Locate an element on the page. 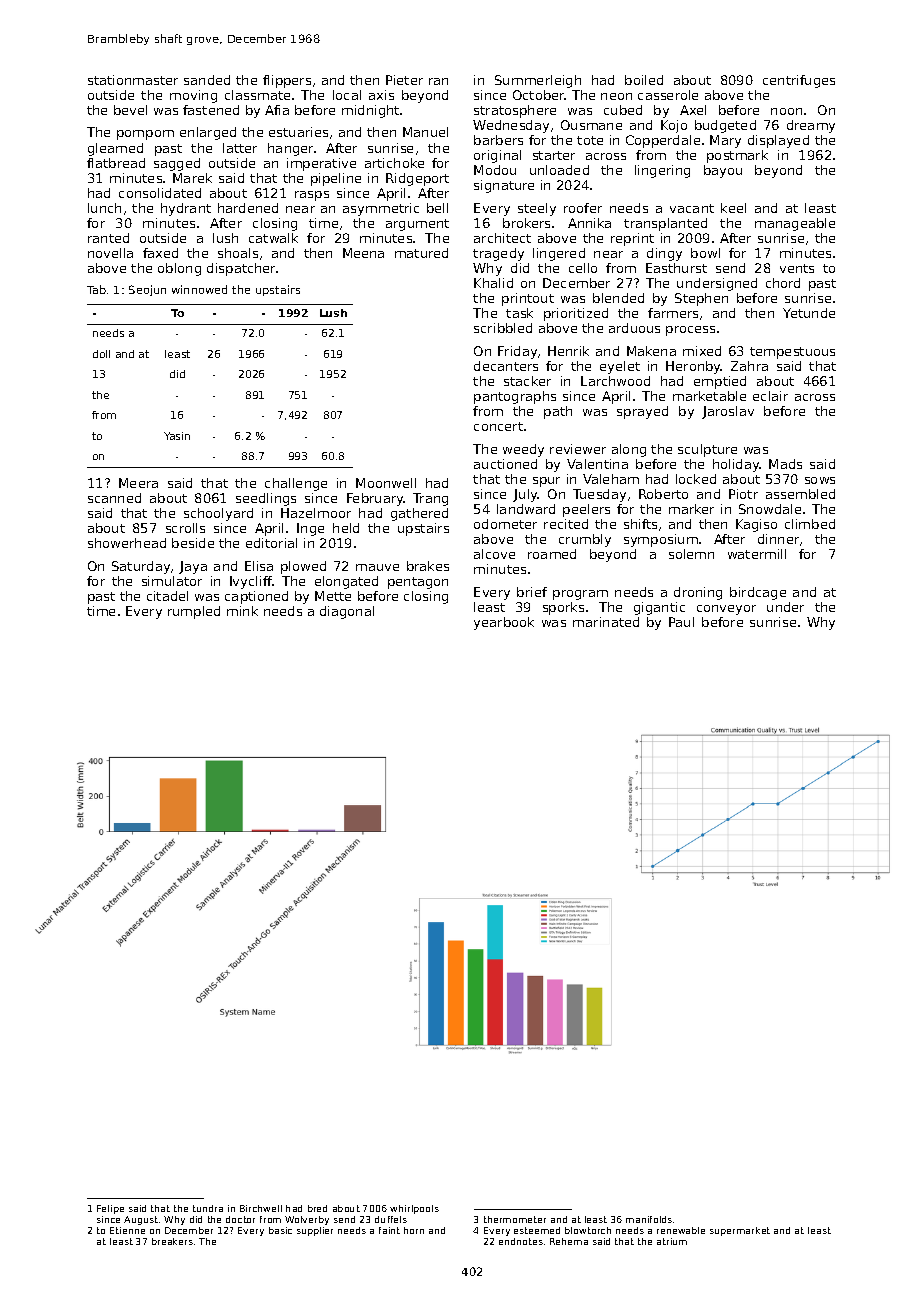 Image resolution: width=924 pixels, height=1308 pixels. mink is located at coordinates (242, 611).
